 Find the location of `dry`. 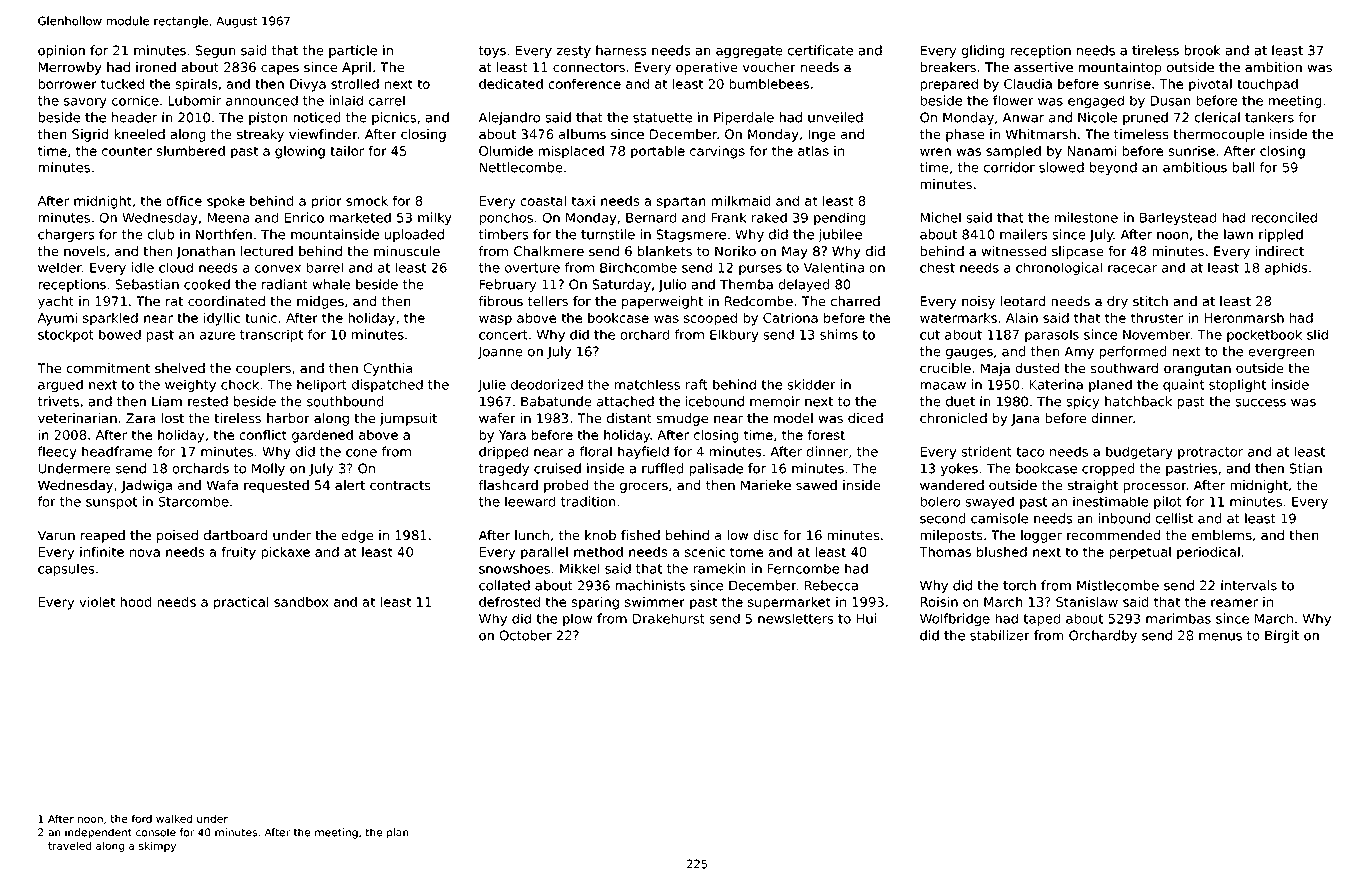

dry is located at coordinates (1117, 302).
